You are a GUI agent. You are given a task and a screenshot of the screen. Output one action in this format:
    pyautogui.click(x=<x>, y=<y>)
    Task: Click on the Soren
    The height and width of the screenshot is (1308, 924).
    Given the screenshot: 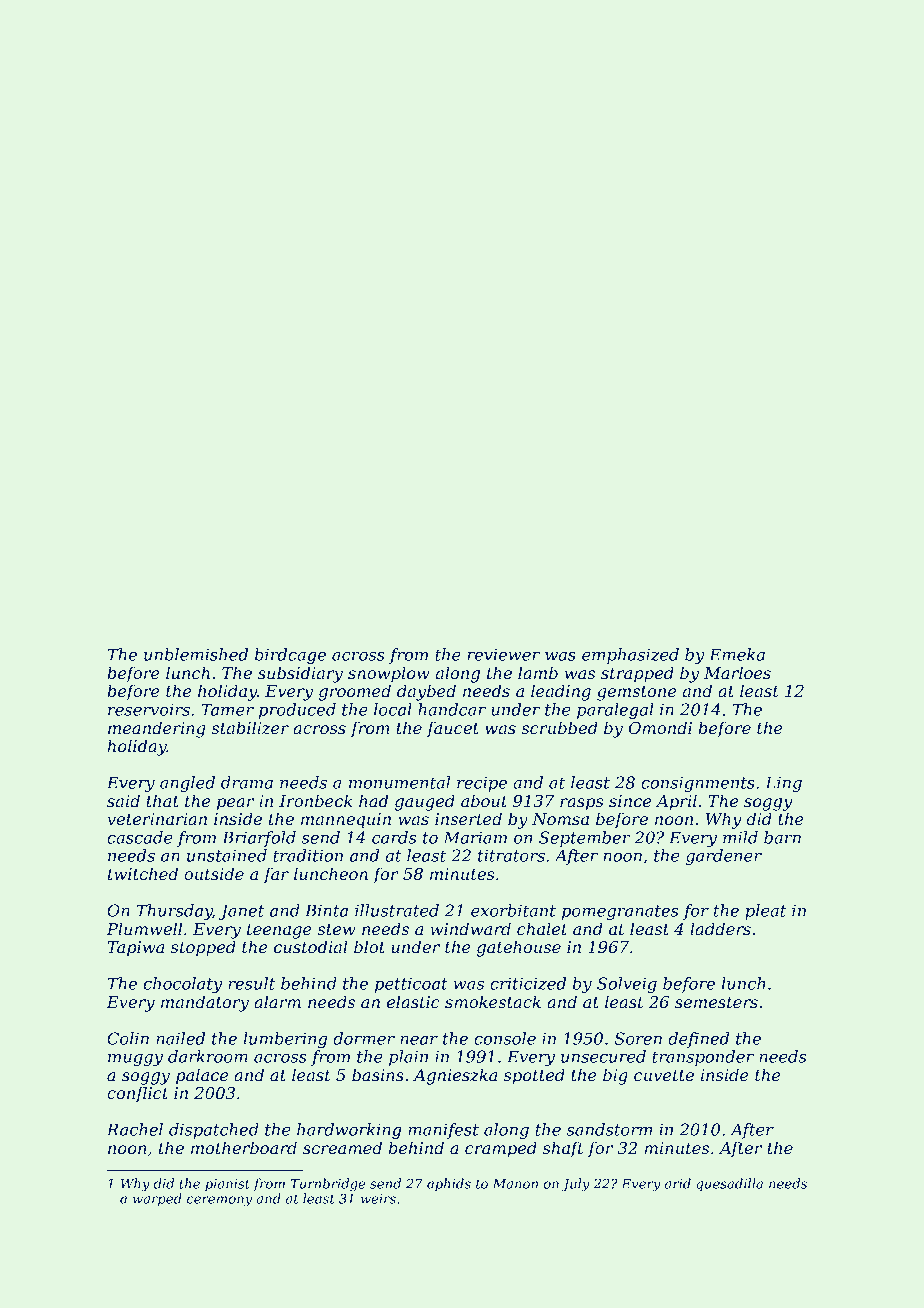 What is the action you would take?
    pyautogui.click(x=638, y=1038)
